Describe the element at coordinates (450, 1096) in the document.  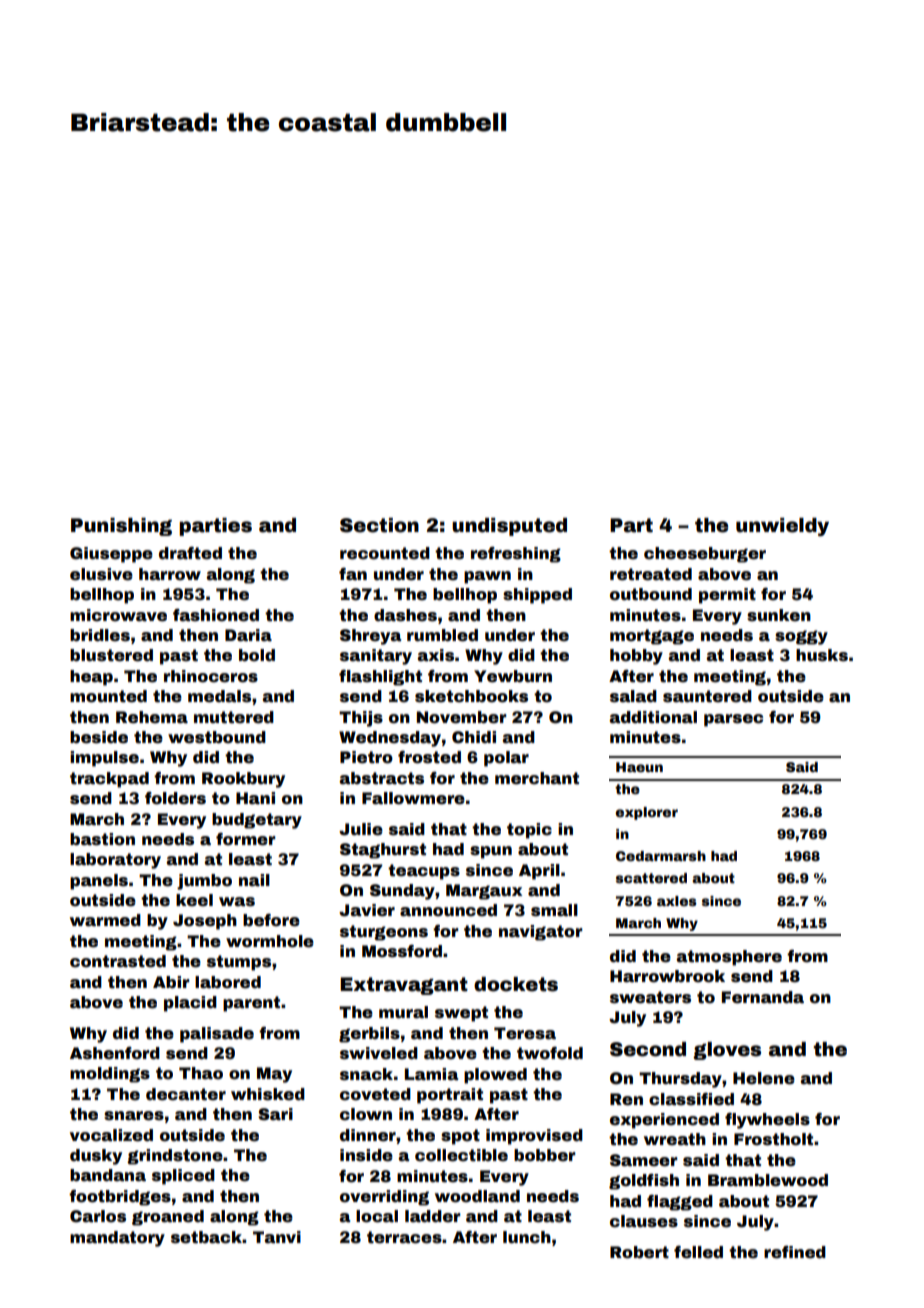
I see `portrait` at that location.
